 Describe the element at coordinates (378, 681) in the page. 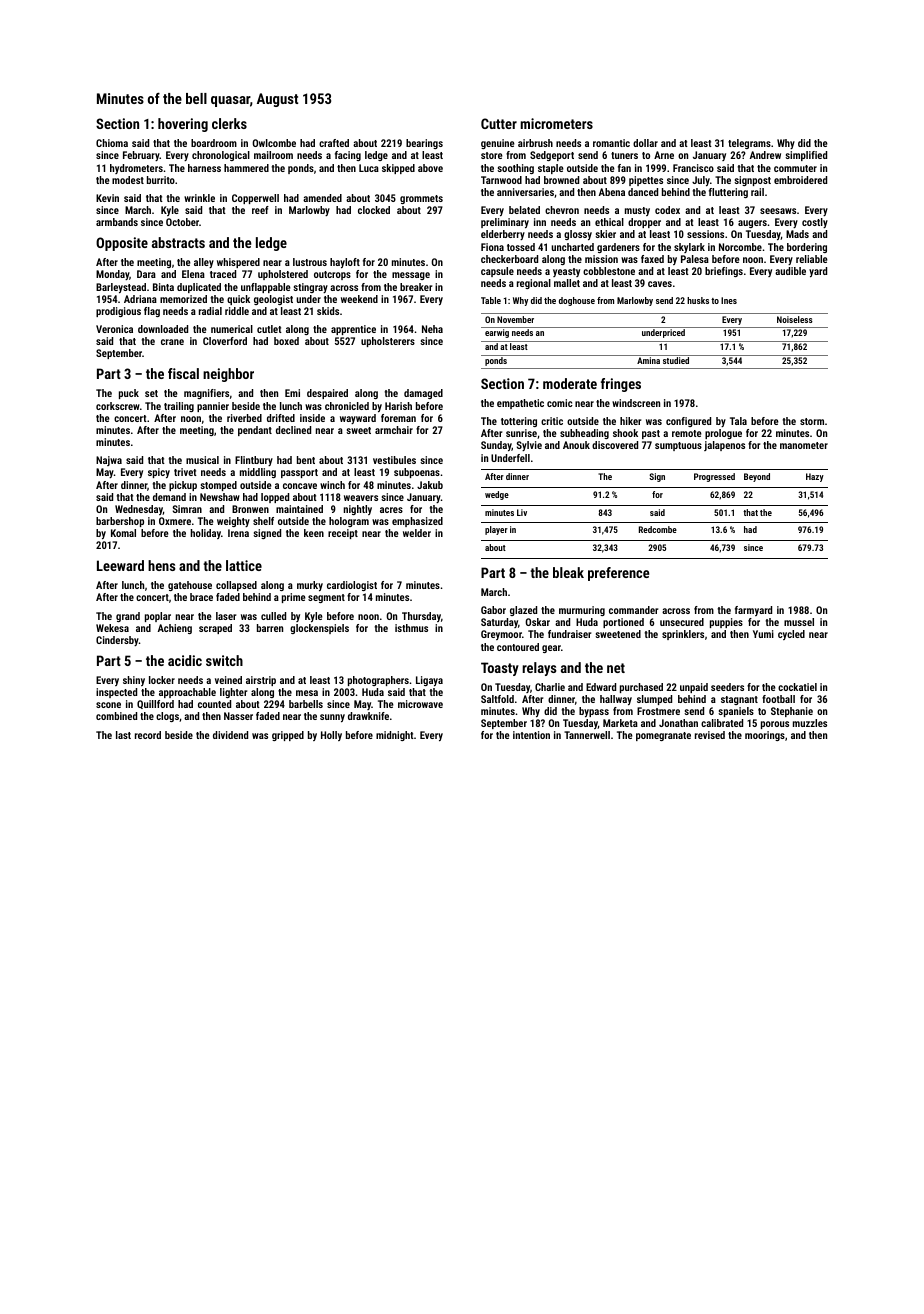

I see `photographers` at that location.
